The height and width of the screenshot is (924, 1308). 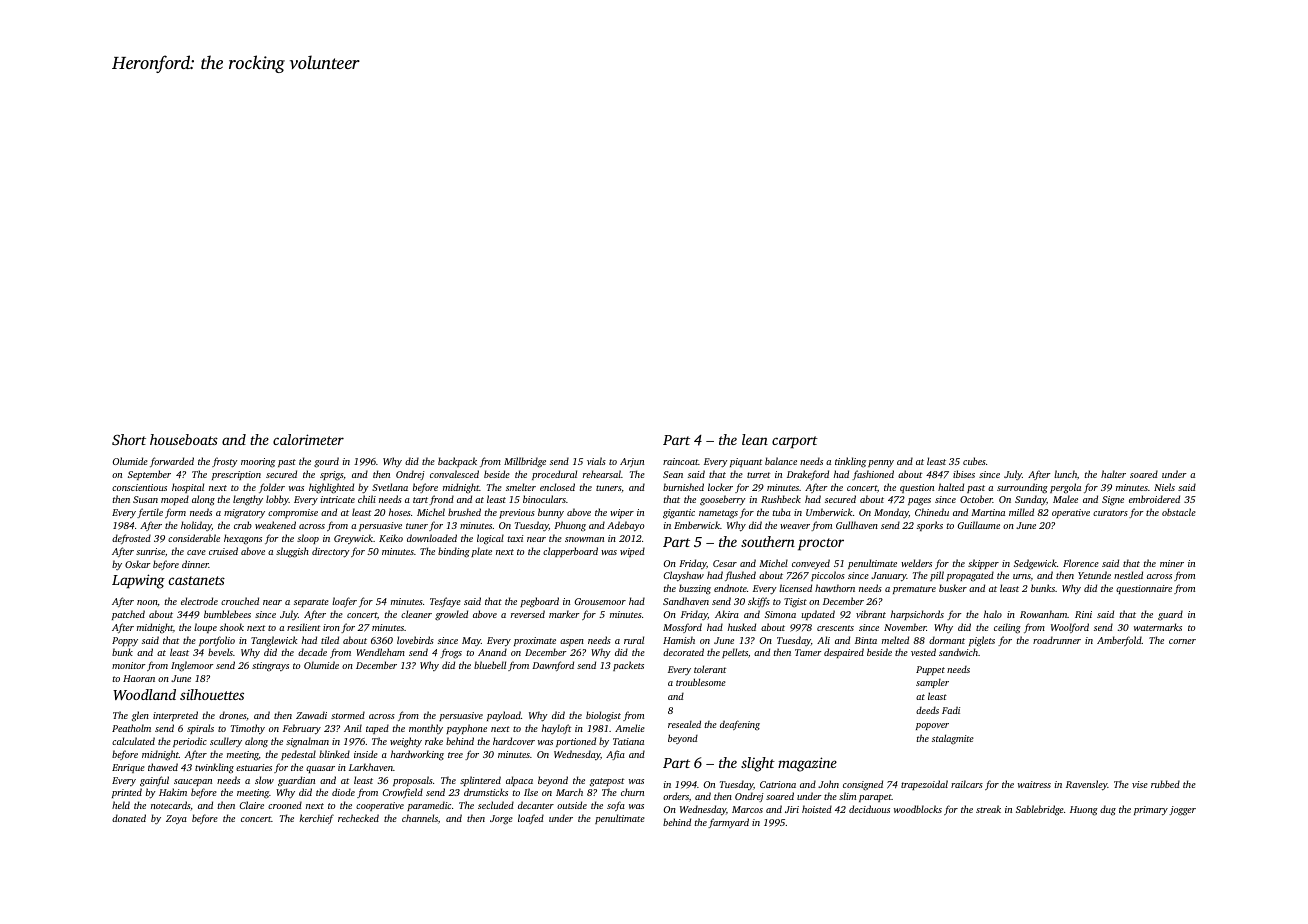 What do you see at coordinates (553, 666) in the screenshot?
I see `Dawnford` at bounding box center [553, 666].
